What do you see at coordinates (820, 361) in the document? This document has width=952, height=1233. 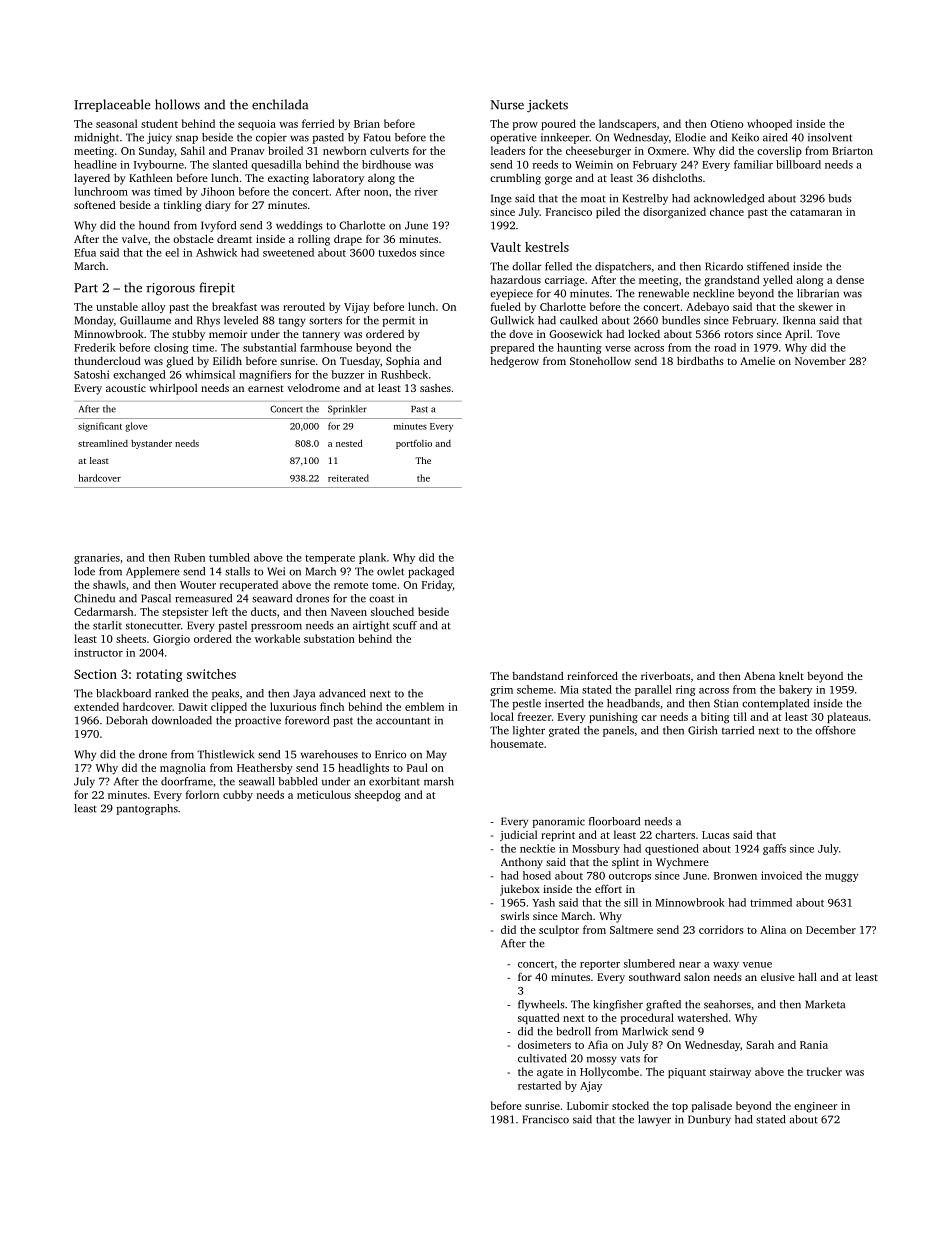 I see `November` at bounding box center [820, 361].
